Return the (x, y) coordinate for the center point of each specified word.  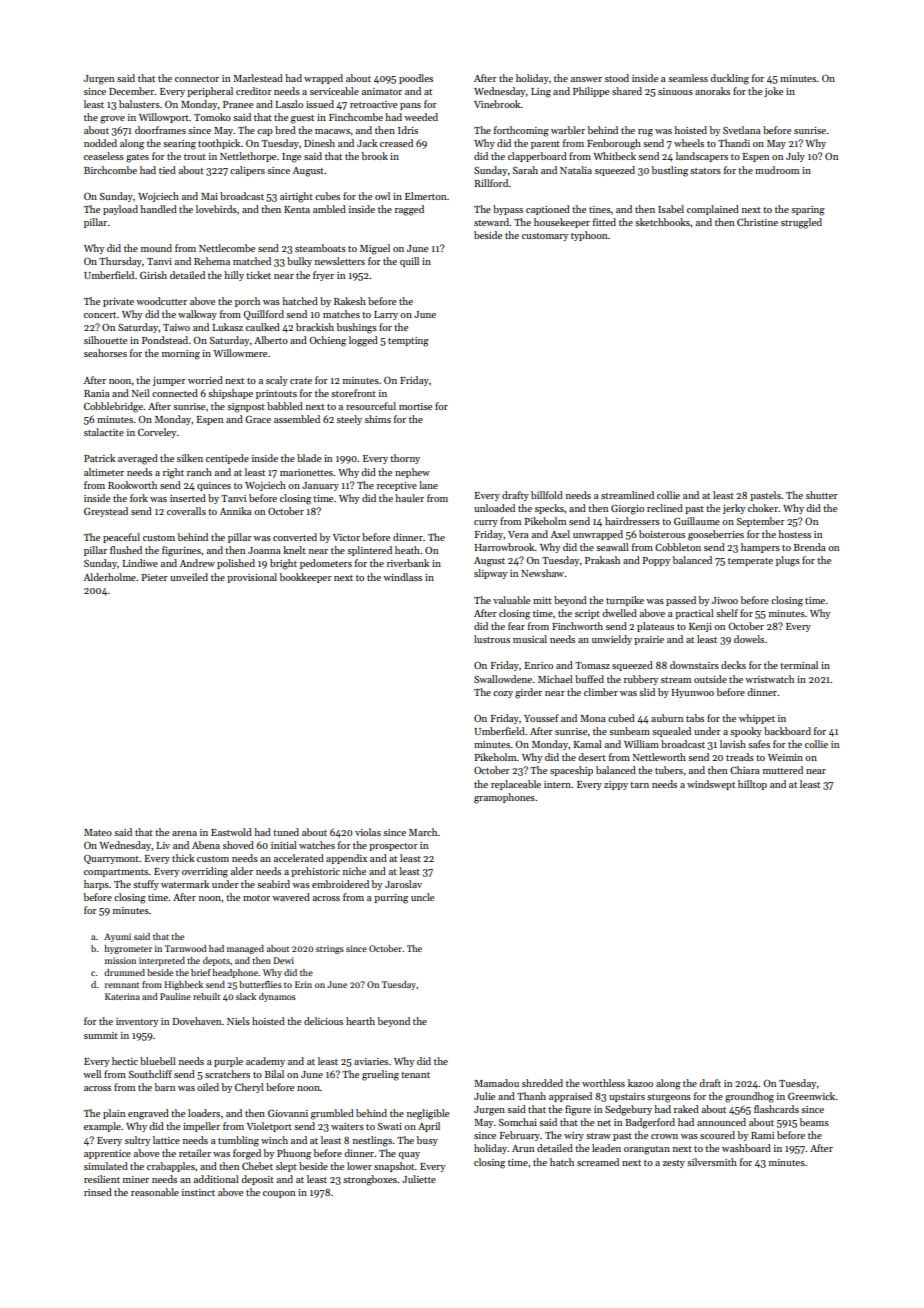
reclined (665, 508)
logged (363, 341)
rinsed (98, 1192)
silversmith (712, 1162)
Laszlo (289, 104)
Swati (390, 1126)
